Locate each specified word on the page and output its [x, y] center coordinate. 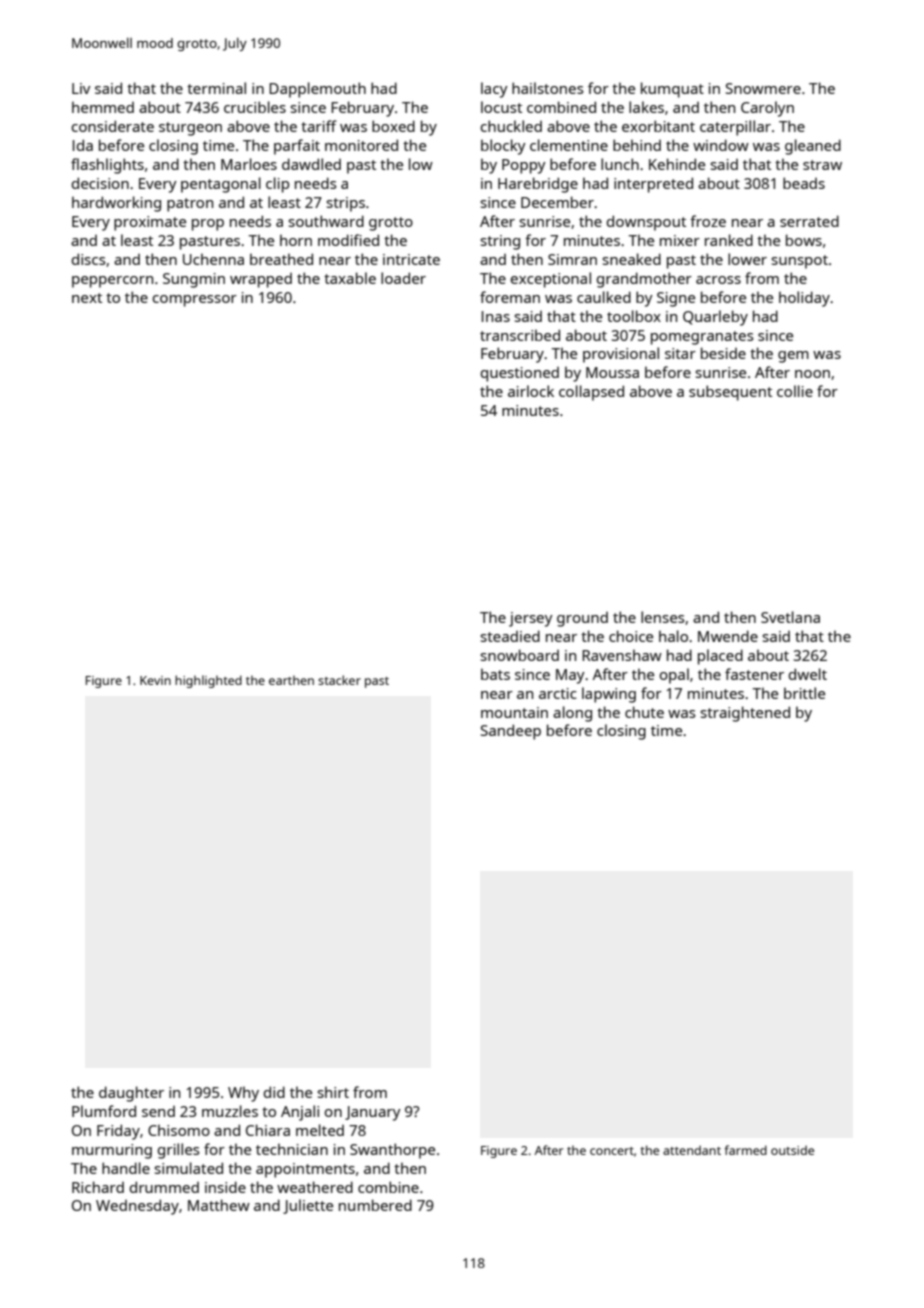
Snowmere [763, 88]
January [373, 1113]
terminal [216, 88]
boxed [393, 126]
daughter [131, 1094]
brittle [804, 693]
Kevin [155, 680]
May [570, 676]
